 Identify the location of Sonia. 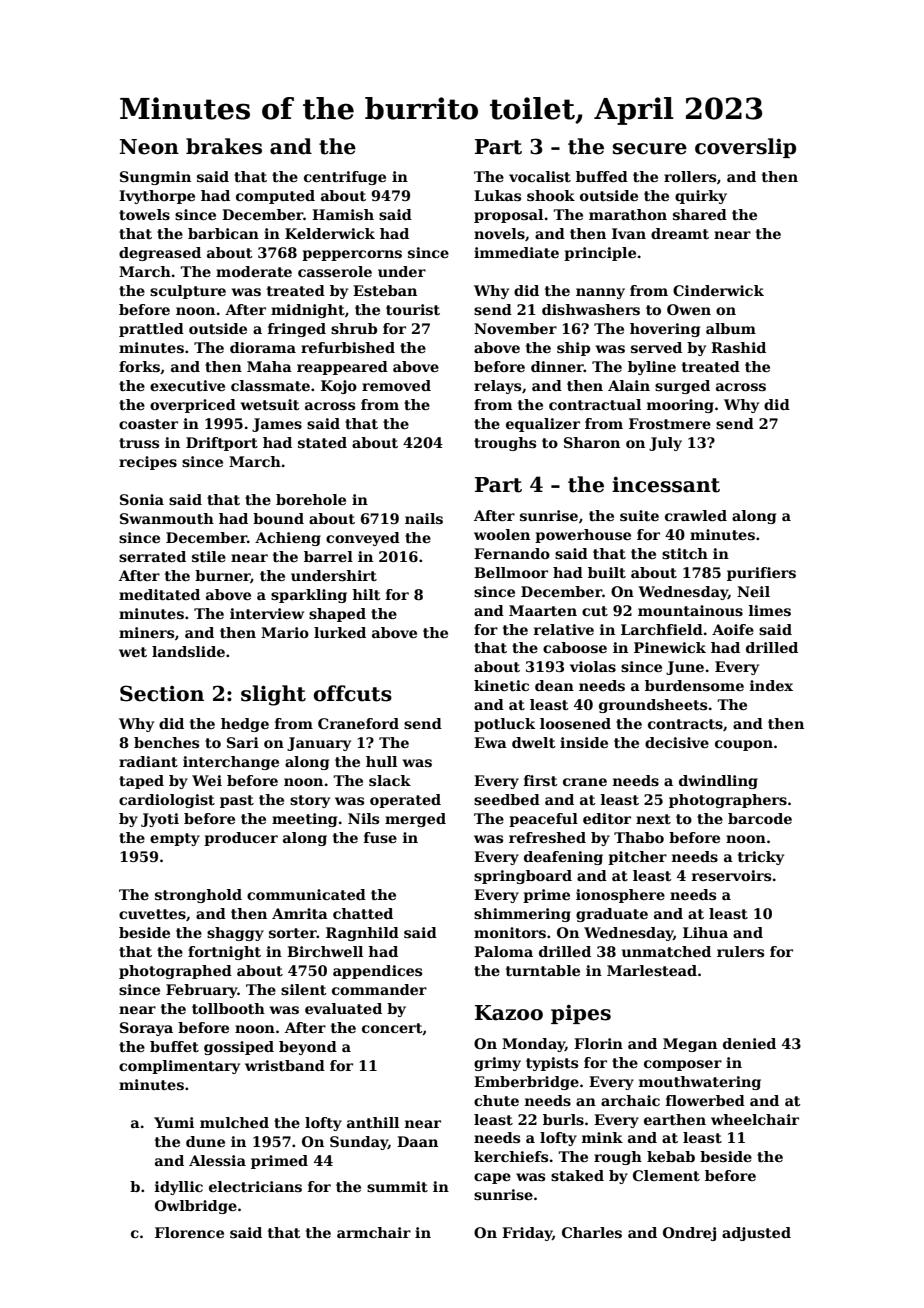
(142, 499).
